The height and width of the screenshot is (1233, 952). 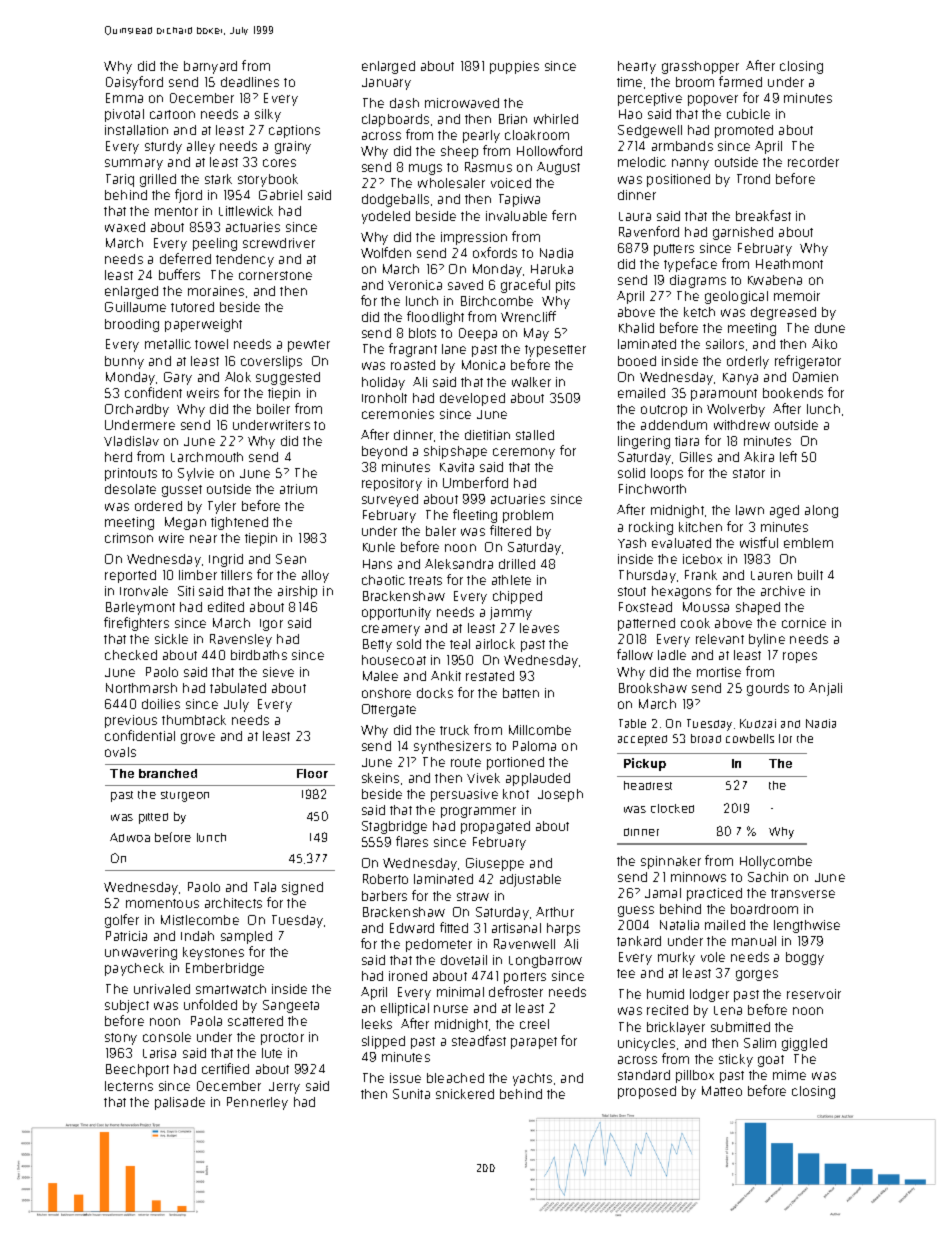 What do you see at coordinates (203, 539) in the screenshot?
I see `near` at bounding box center [203, 539].
